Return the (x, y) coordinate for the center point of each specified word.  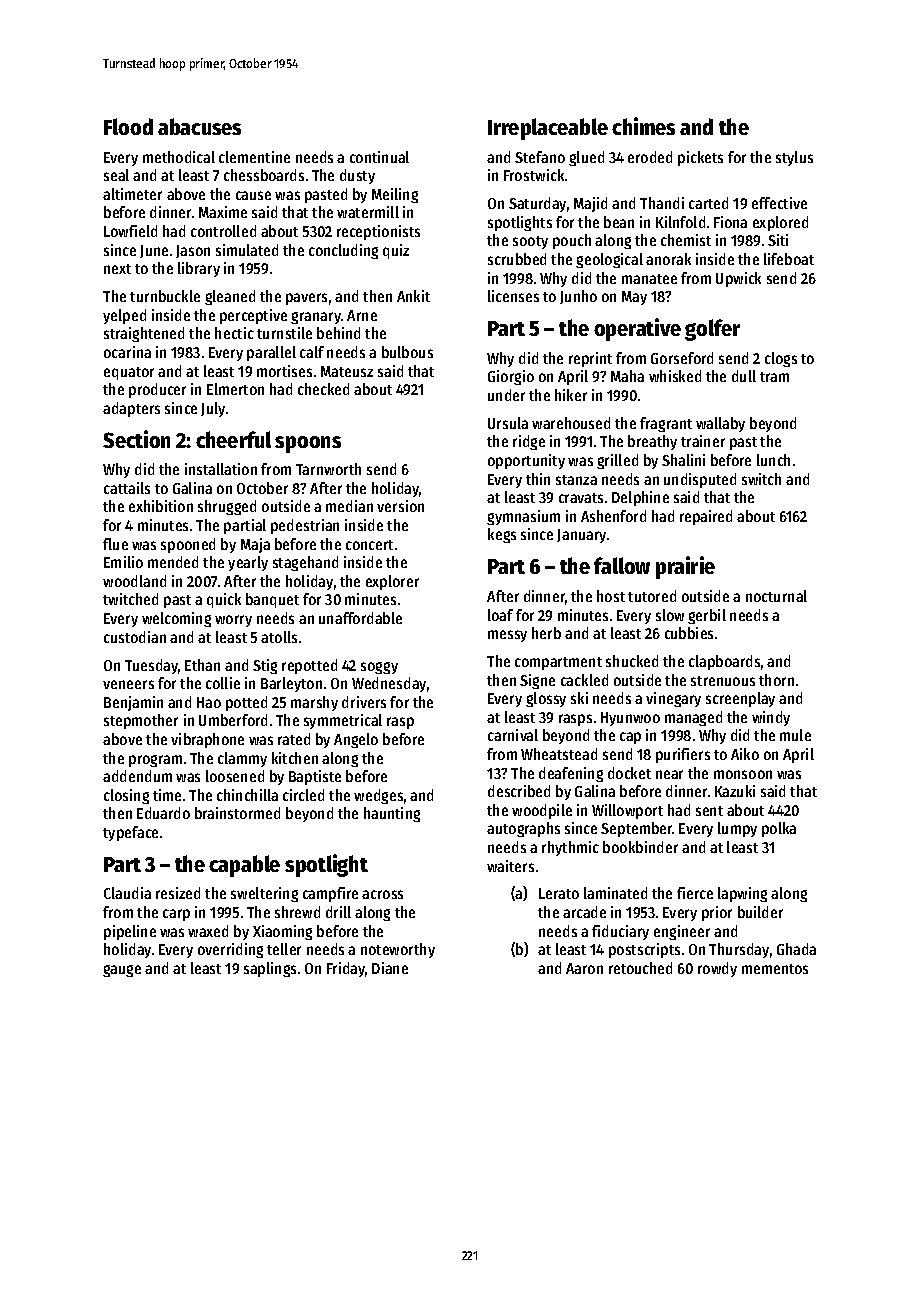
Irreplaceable (548, 129)
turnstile (284, 333)
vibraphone (207, 740)
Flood (128, 126)
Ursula (508, 423)
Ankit (413, 296)
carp (176, 915)
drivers (364, 702)
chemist (686, 240)
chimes (643, 126)
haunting (392, 814)
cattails (127, 488)
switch (761, 479)
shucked (632, 661)
